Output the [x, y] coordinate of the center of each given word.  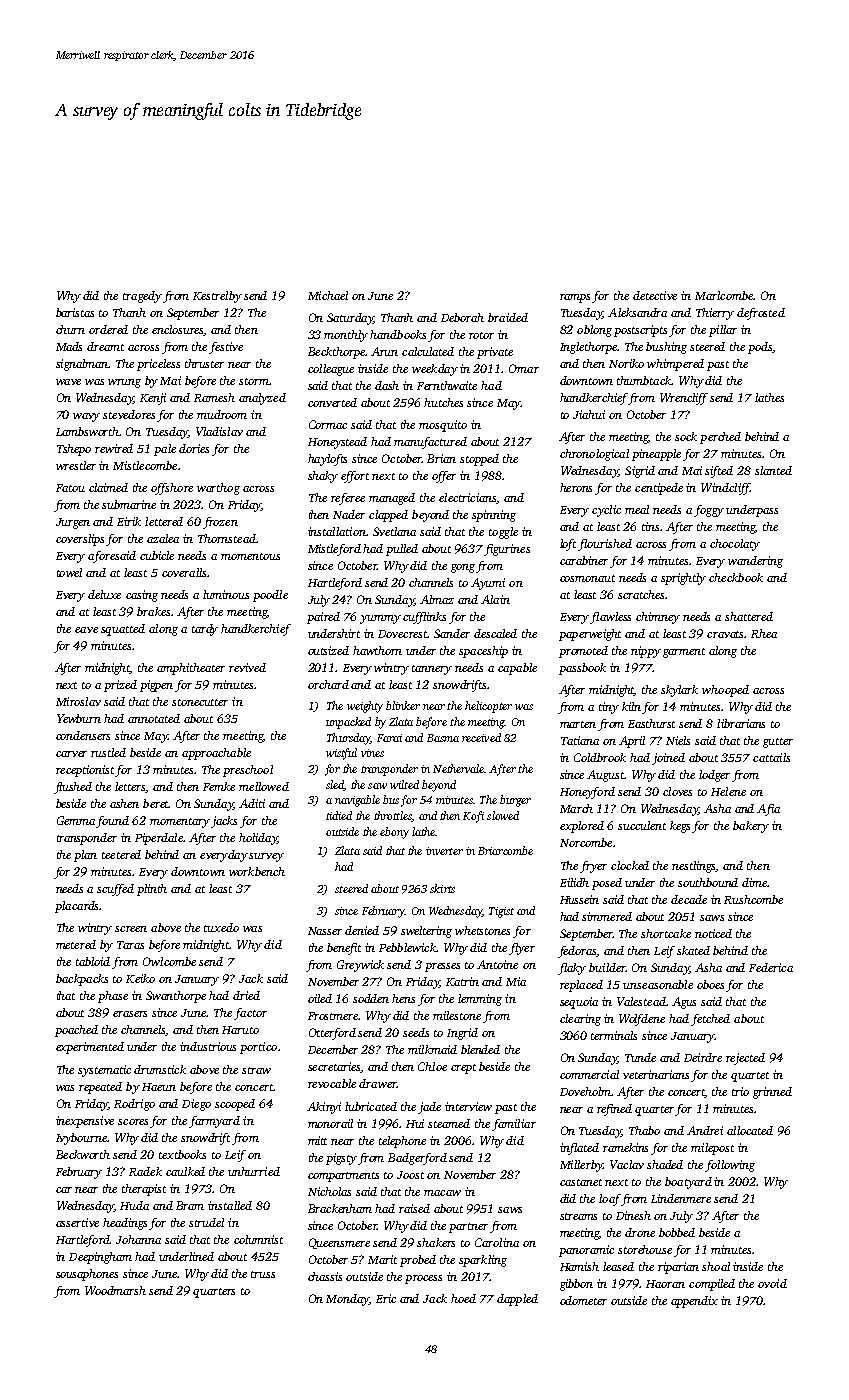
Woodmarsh [115, 1290]
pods [760, 348]
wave [68, 382]
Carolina [497, 1242]
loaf [610, 1200]
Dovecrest [403, 634]
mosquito [443, 426]
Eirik [129, 521]
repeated [100, 1088]
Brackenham [340, 1208]
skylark [679, 691]
